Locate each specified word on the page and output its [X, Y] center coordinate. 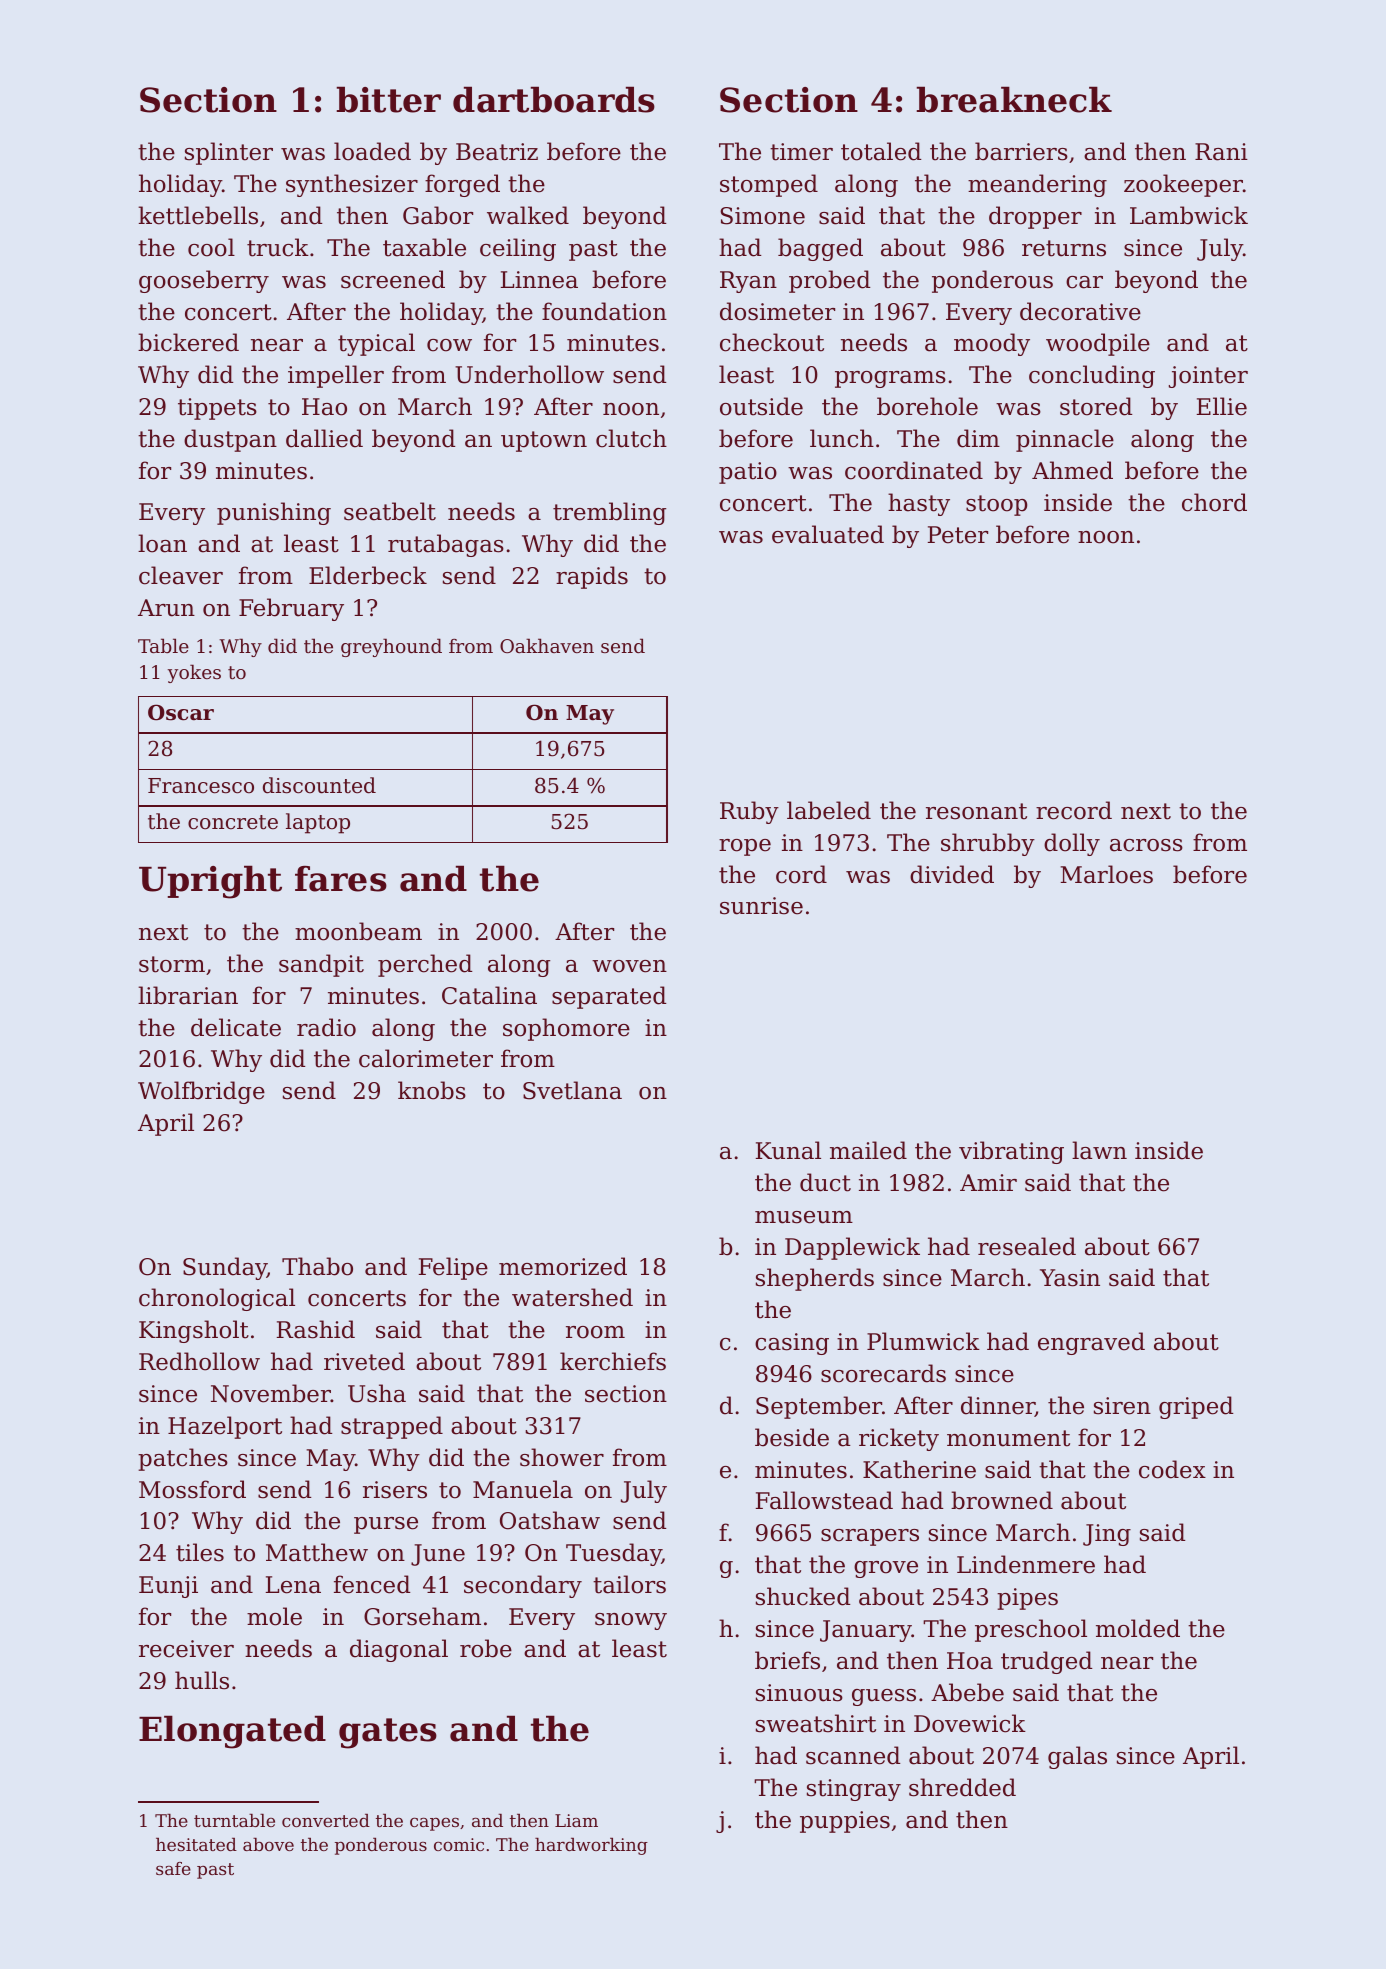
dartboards [554, 99]
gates [388, 1733]
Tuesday [614, 1554]
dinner [998, 1406]
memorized [563, 1266]
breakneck [1014, 99]
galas [1077, 1757]
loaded [372, 151]
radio [326, 1027]
